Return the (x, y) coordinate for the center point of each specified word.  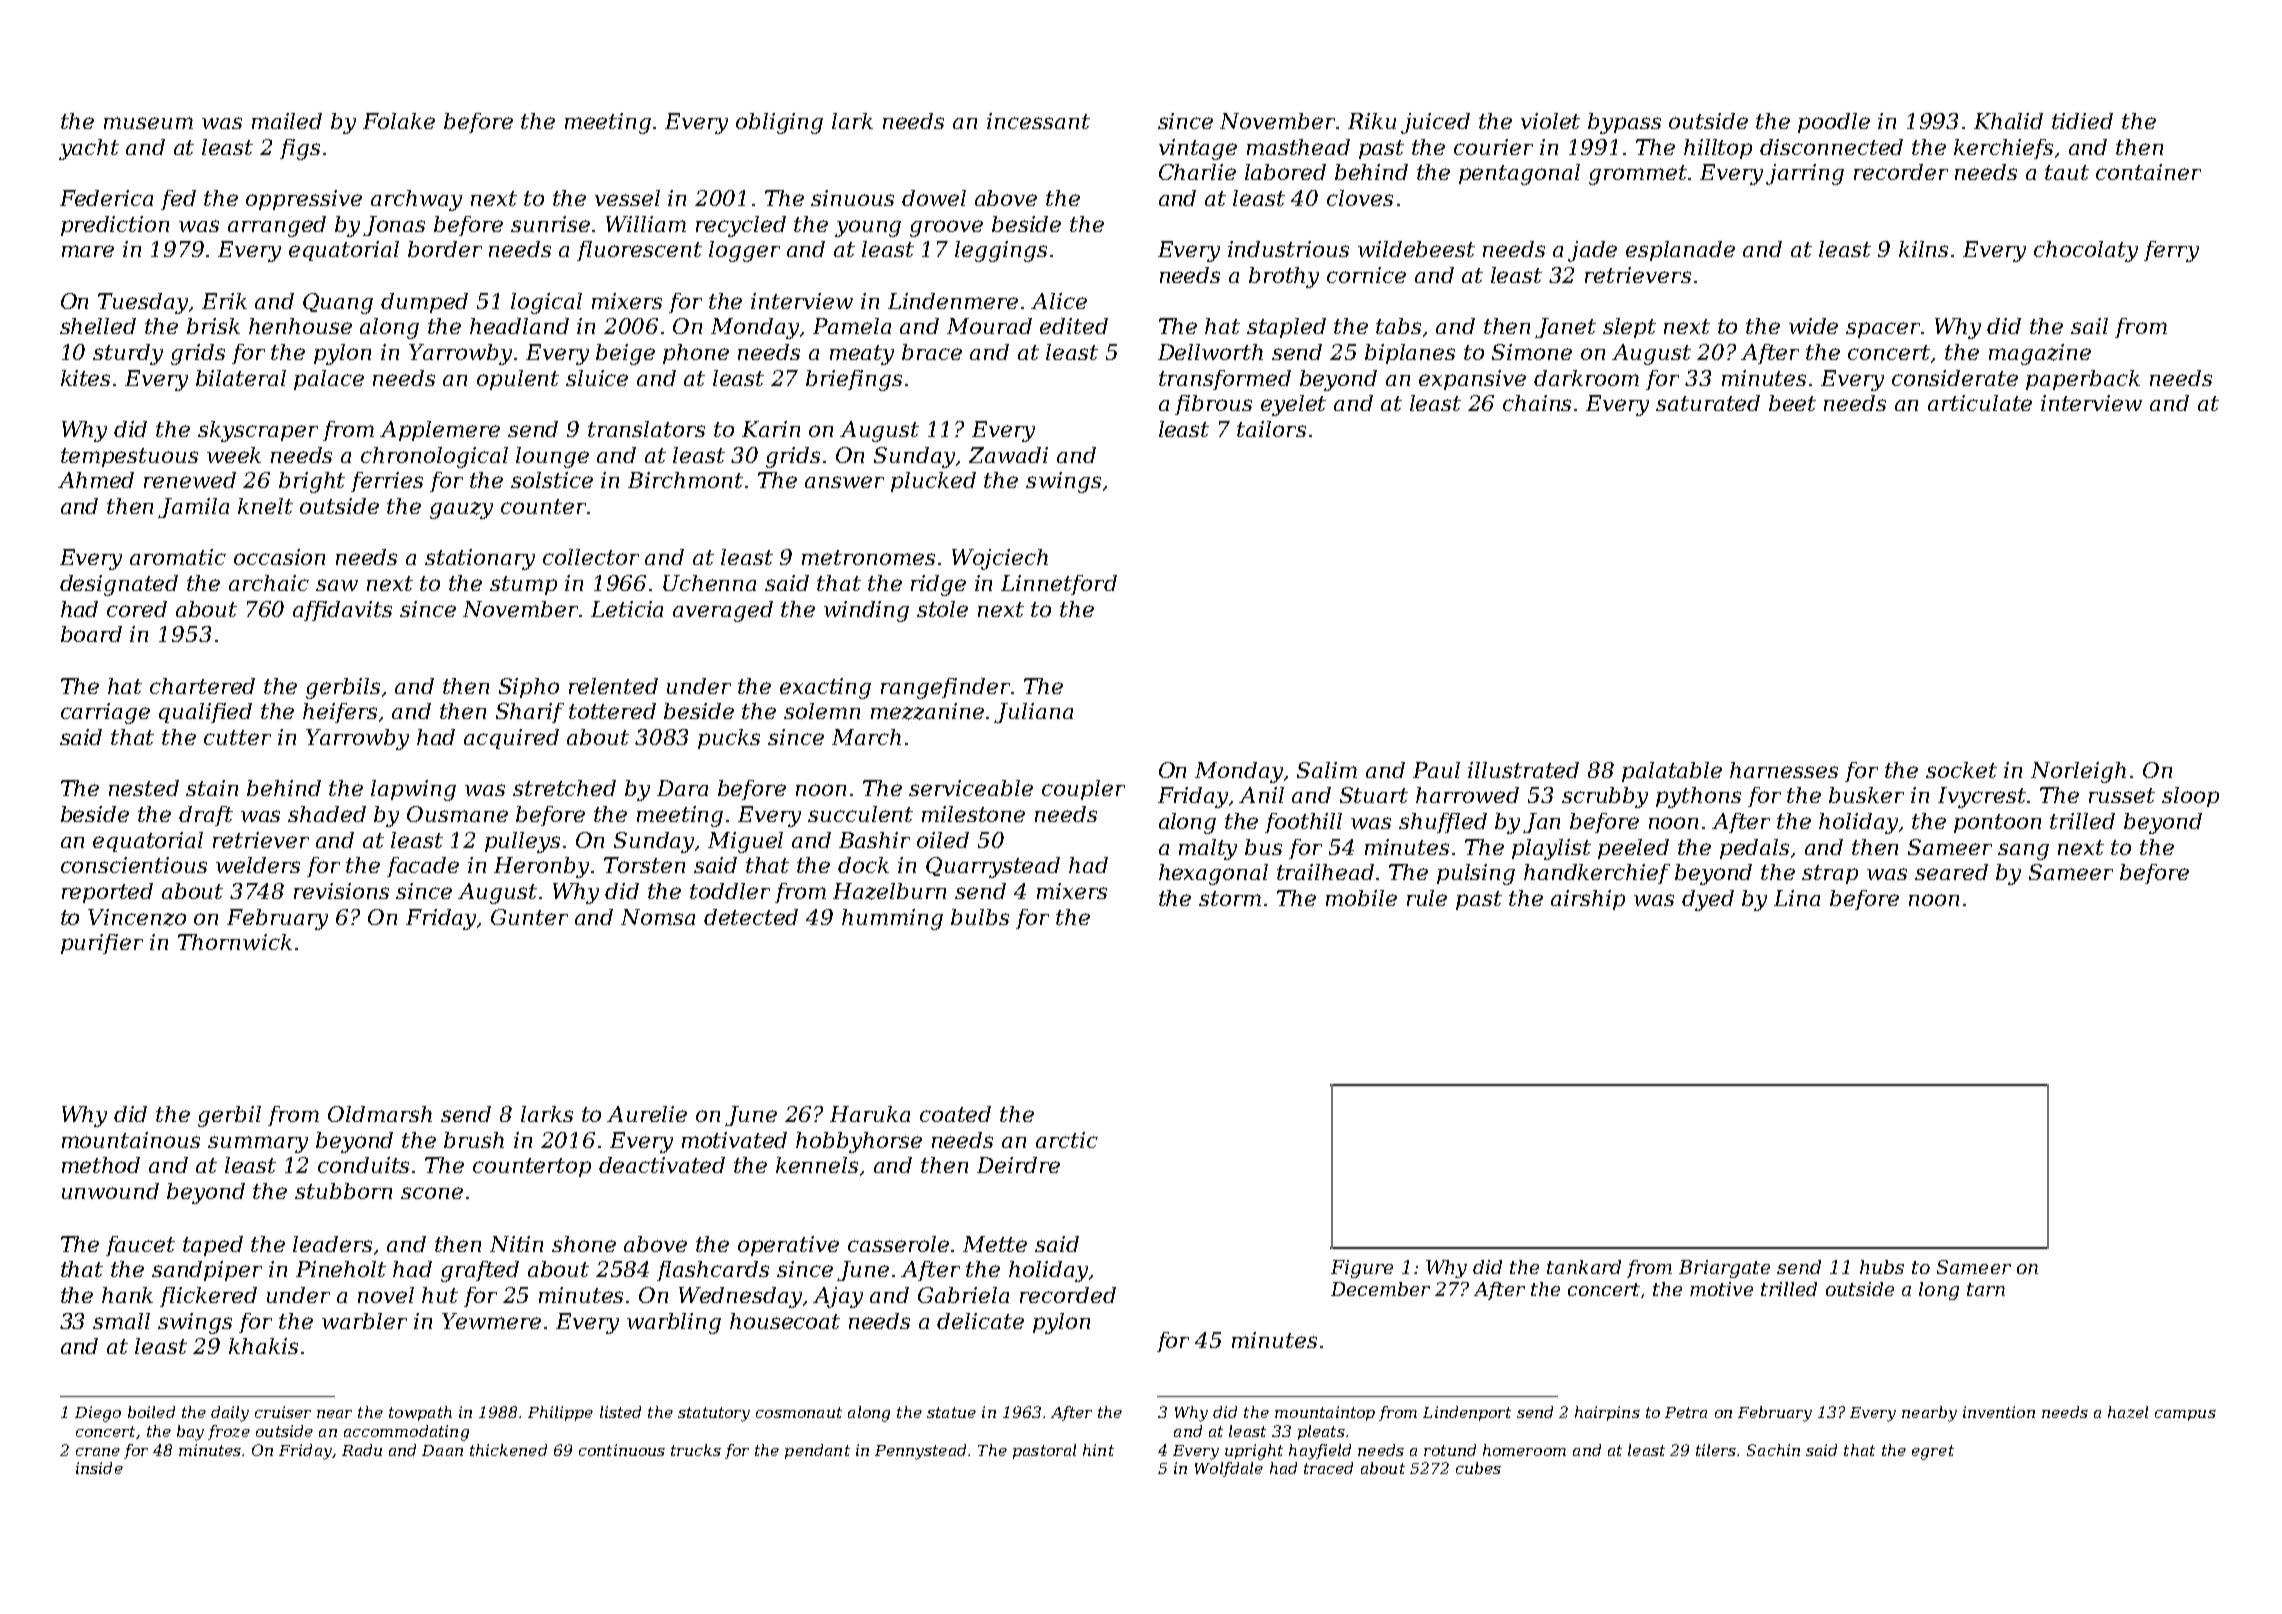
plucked (933, 482)
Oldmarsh (380, 1114)
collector (591, 557)
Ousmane (457, 814)
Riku (1372, 121)
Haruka (870, 1114)
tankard (1584, 1267)
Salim (1327, 770)
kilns (1923, 249)
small (121, 1321)
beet (1792, 403)
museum (148, 123)
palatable (1672, 772)
